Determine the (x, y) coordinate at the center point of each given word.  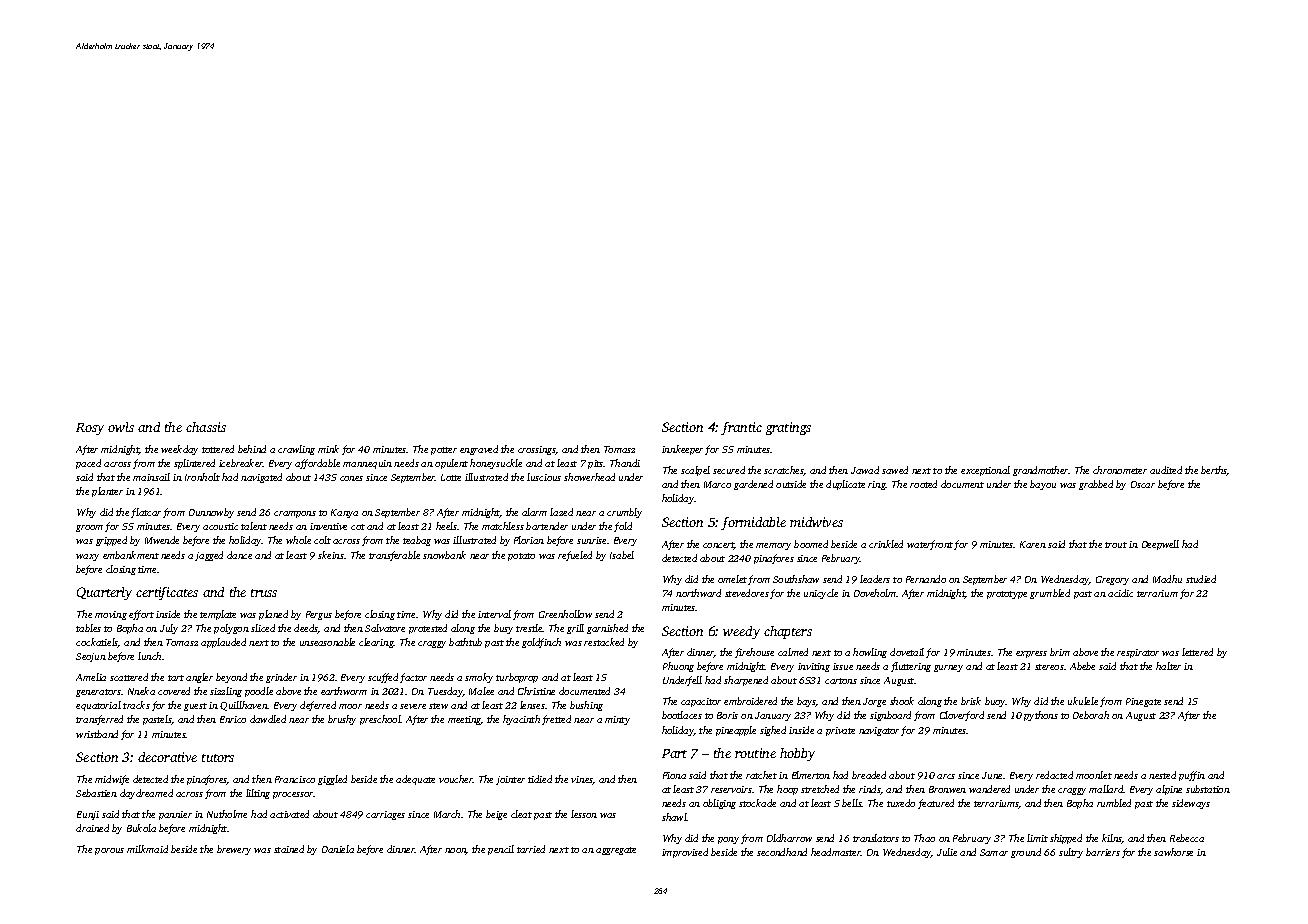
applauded (223, 643)
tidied (540, 779)
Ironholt (202, 477)
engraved (479, 450)
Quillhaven (244, 706)
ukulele (1083, 701)
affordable (317, 464)
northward (698, 593)
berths (1214, 471)
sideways (1191, 804)
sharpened (746, 681)
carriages (385, 815)
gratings (788, 428)
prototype (1007, 595)
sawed (895, 470)
